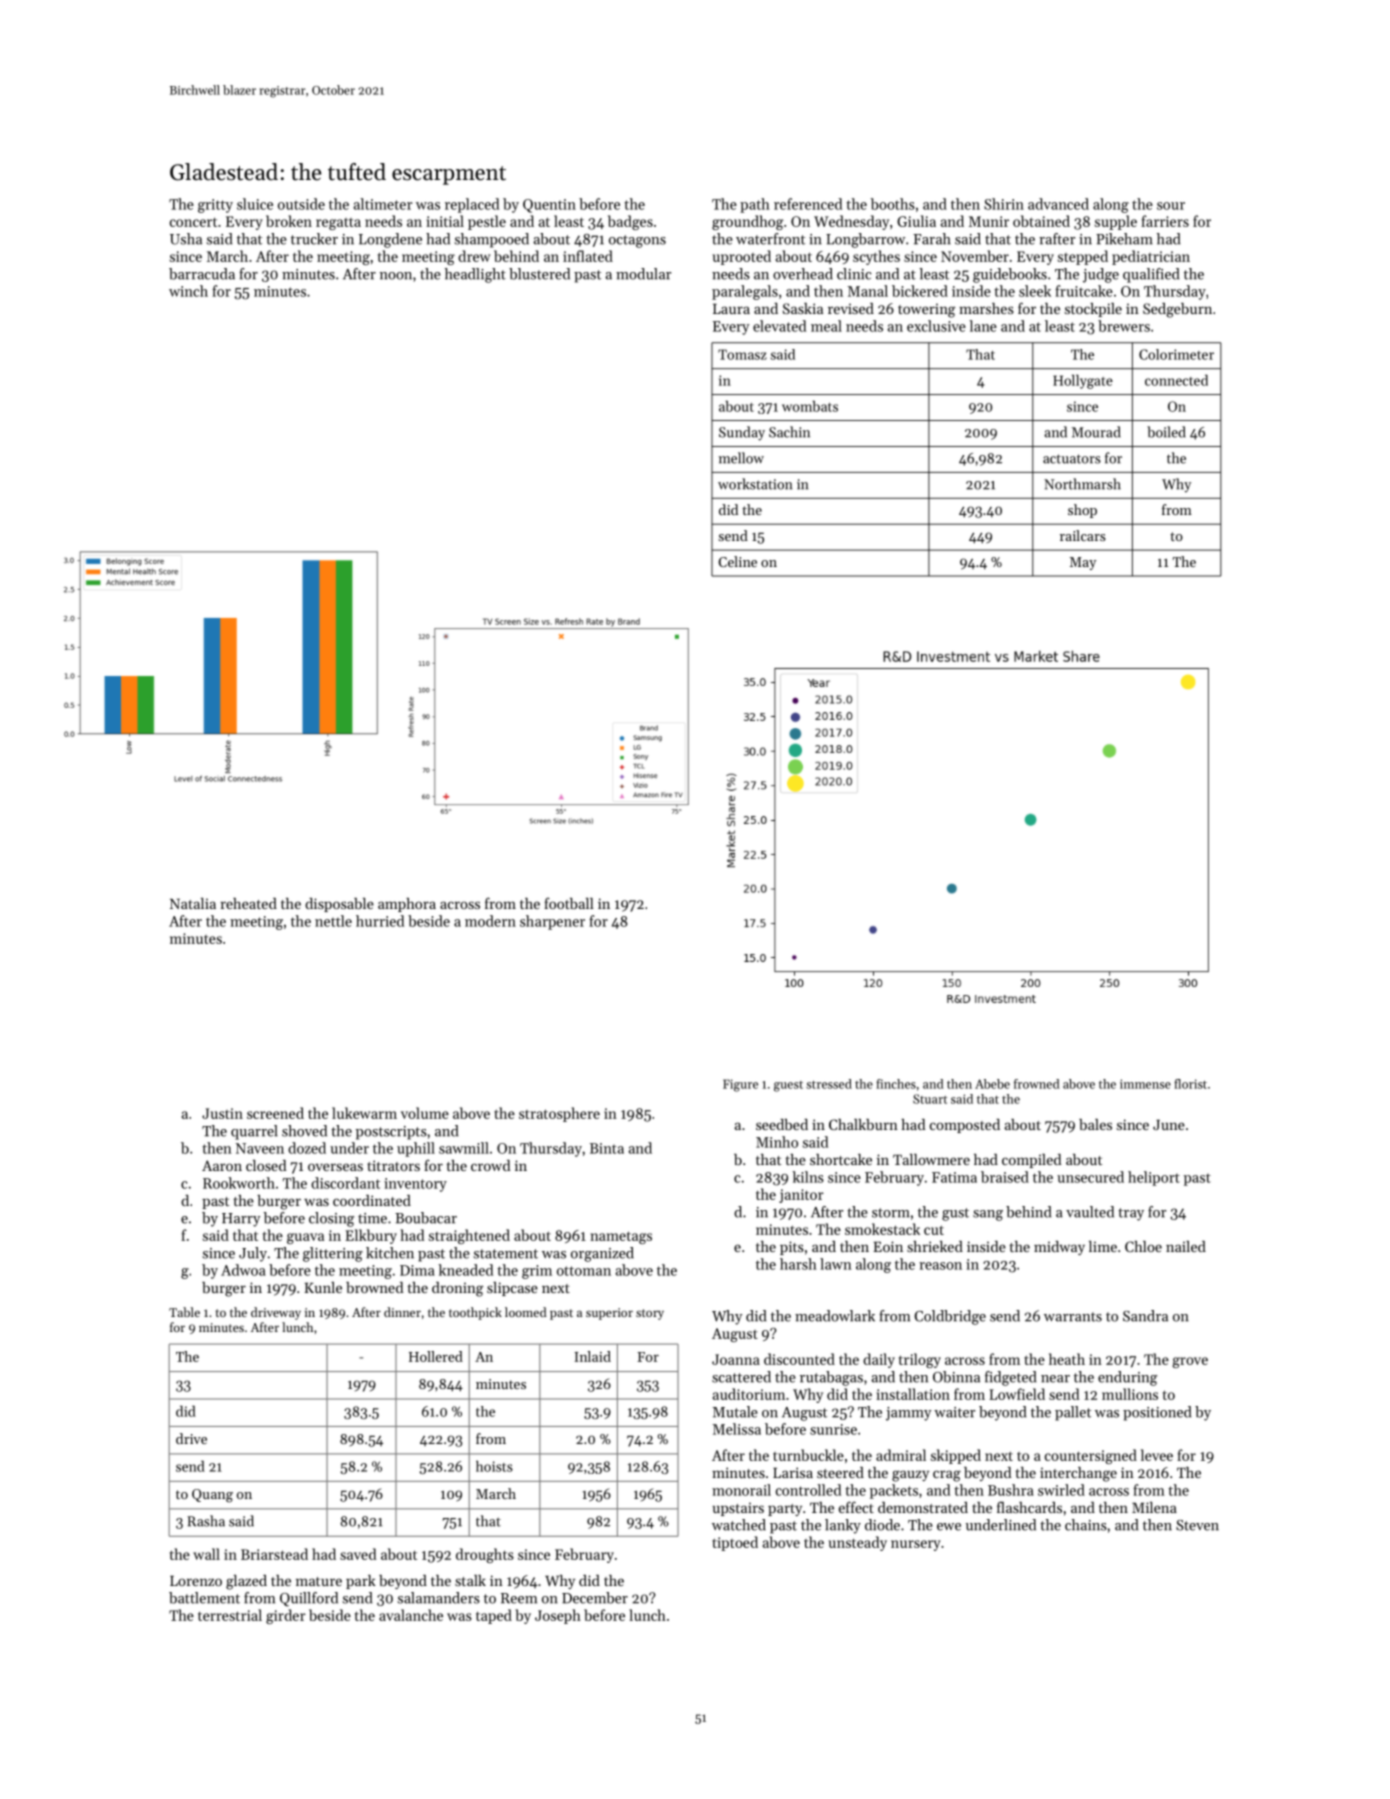  I want to click on actuators, so click(1072, 459).
